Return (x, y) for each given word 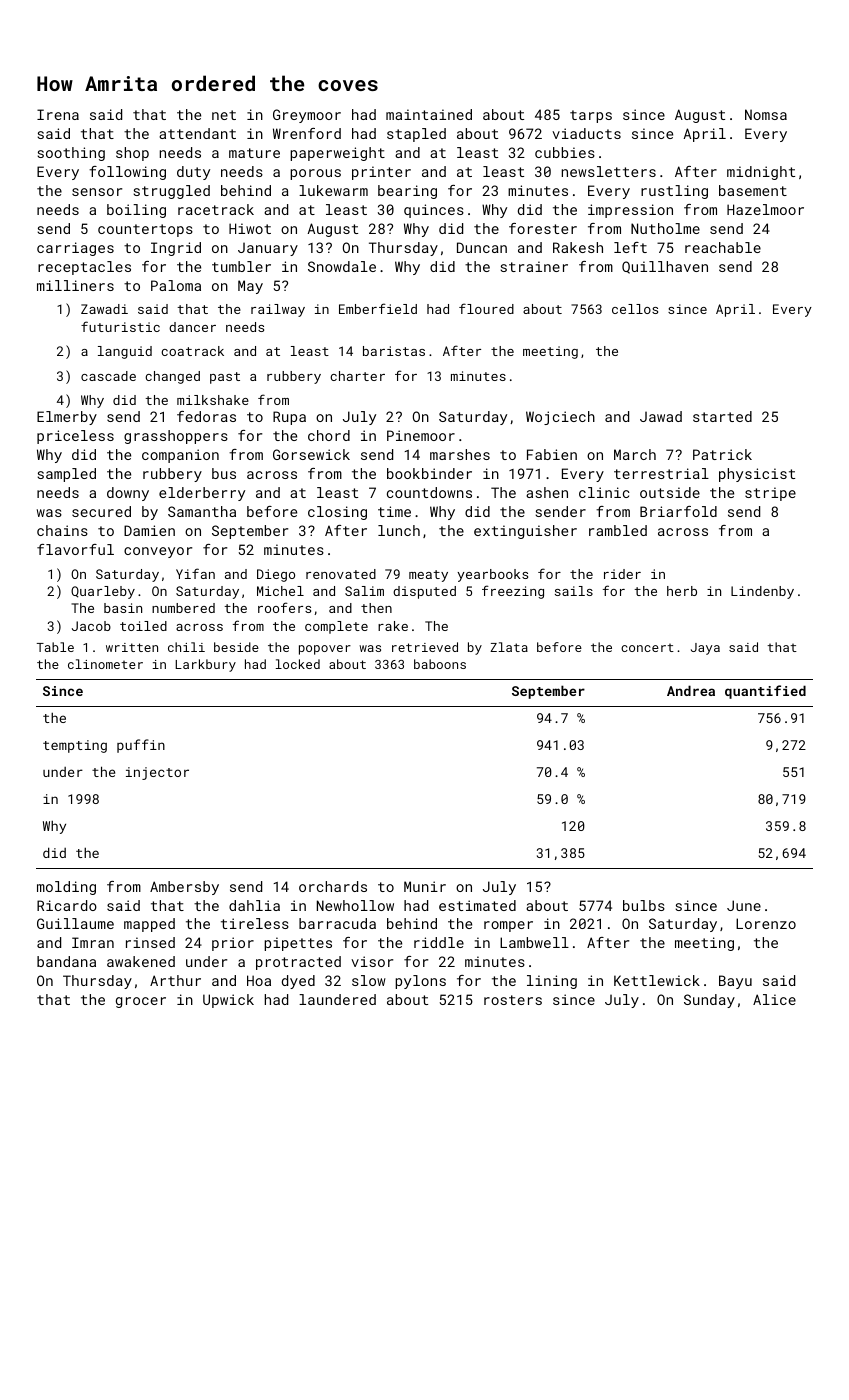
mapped (149, 925)
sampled (67, 475)
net (224, 115)
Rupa (289, 418)
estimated (477, 905)
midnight (761, 173)
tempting (75, 746)
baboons (440, 664)
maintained (429, 114)
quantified (765, 692)
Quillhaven (665, 267)
